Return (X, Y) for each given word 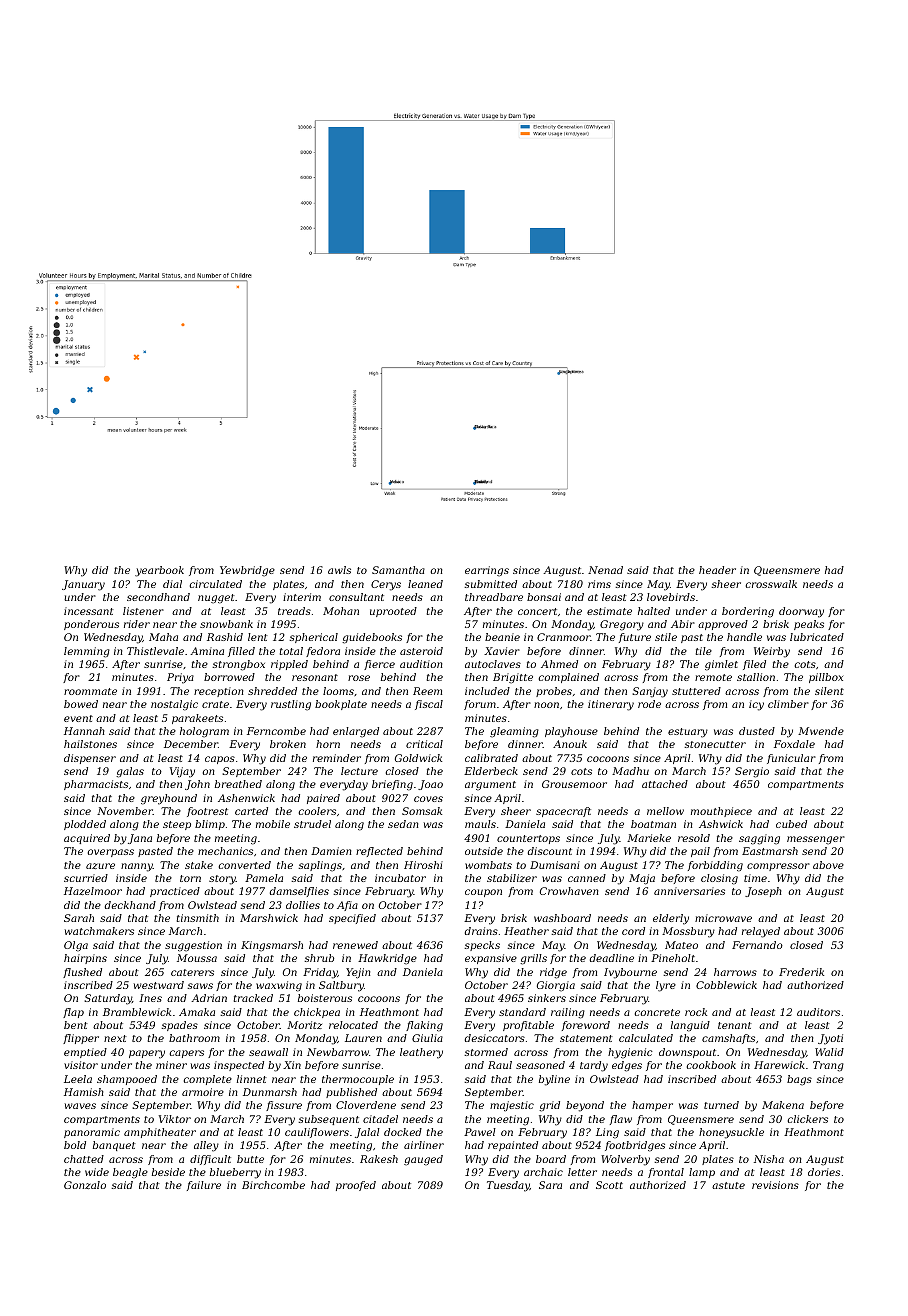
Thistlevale (155, 651)
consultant (356, 597)
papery (147, 1054)
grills (533, 959)
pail (700, 852)
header (717, 570)
